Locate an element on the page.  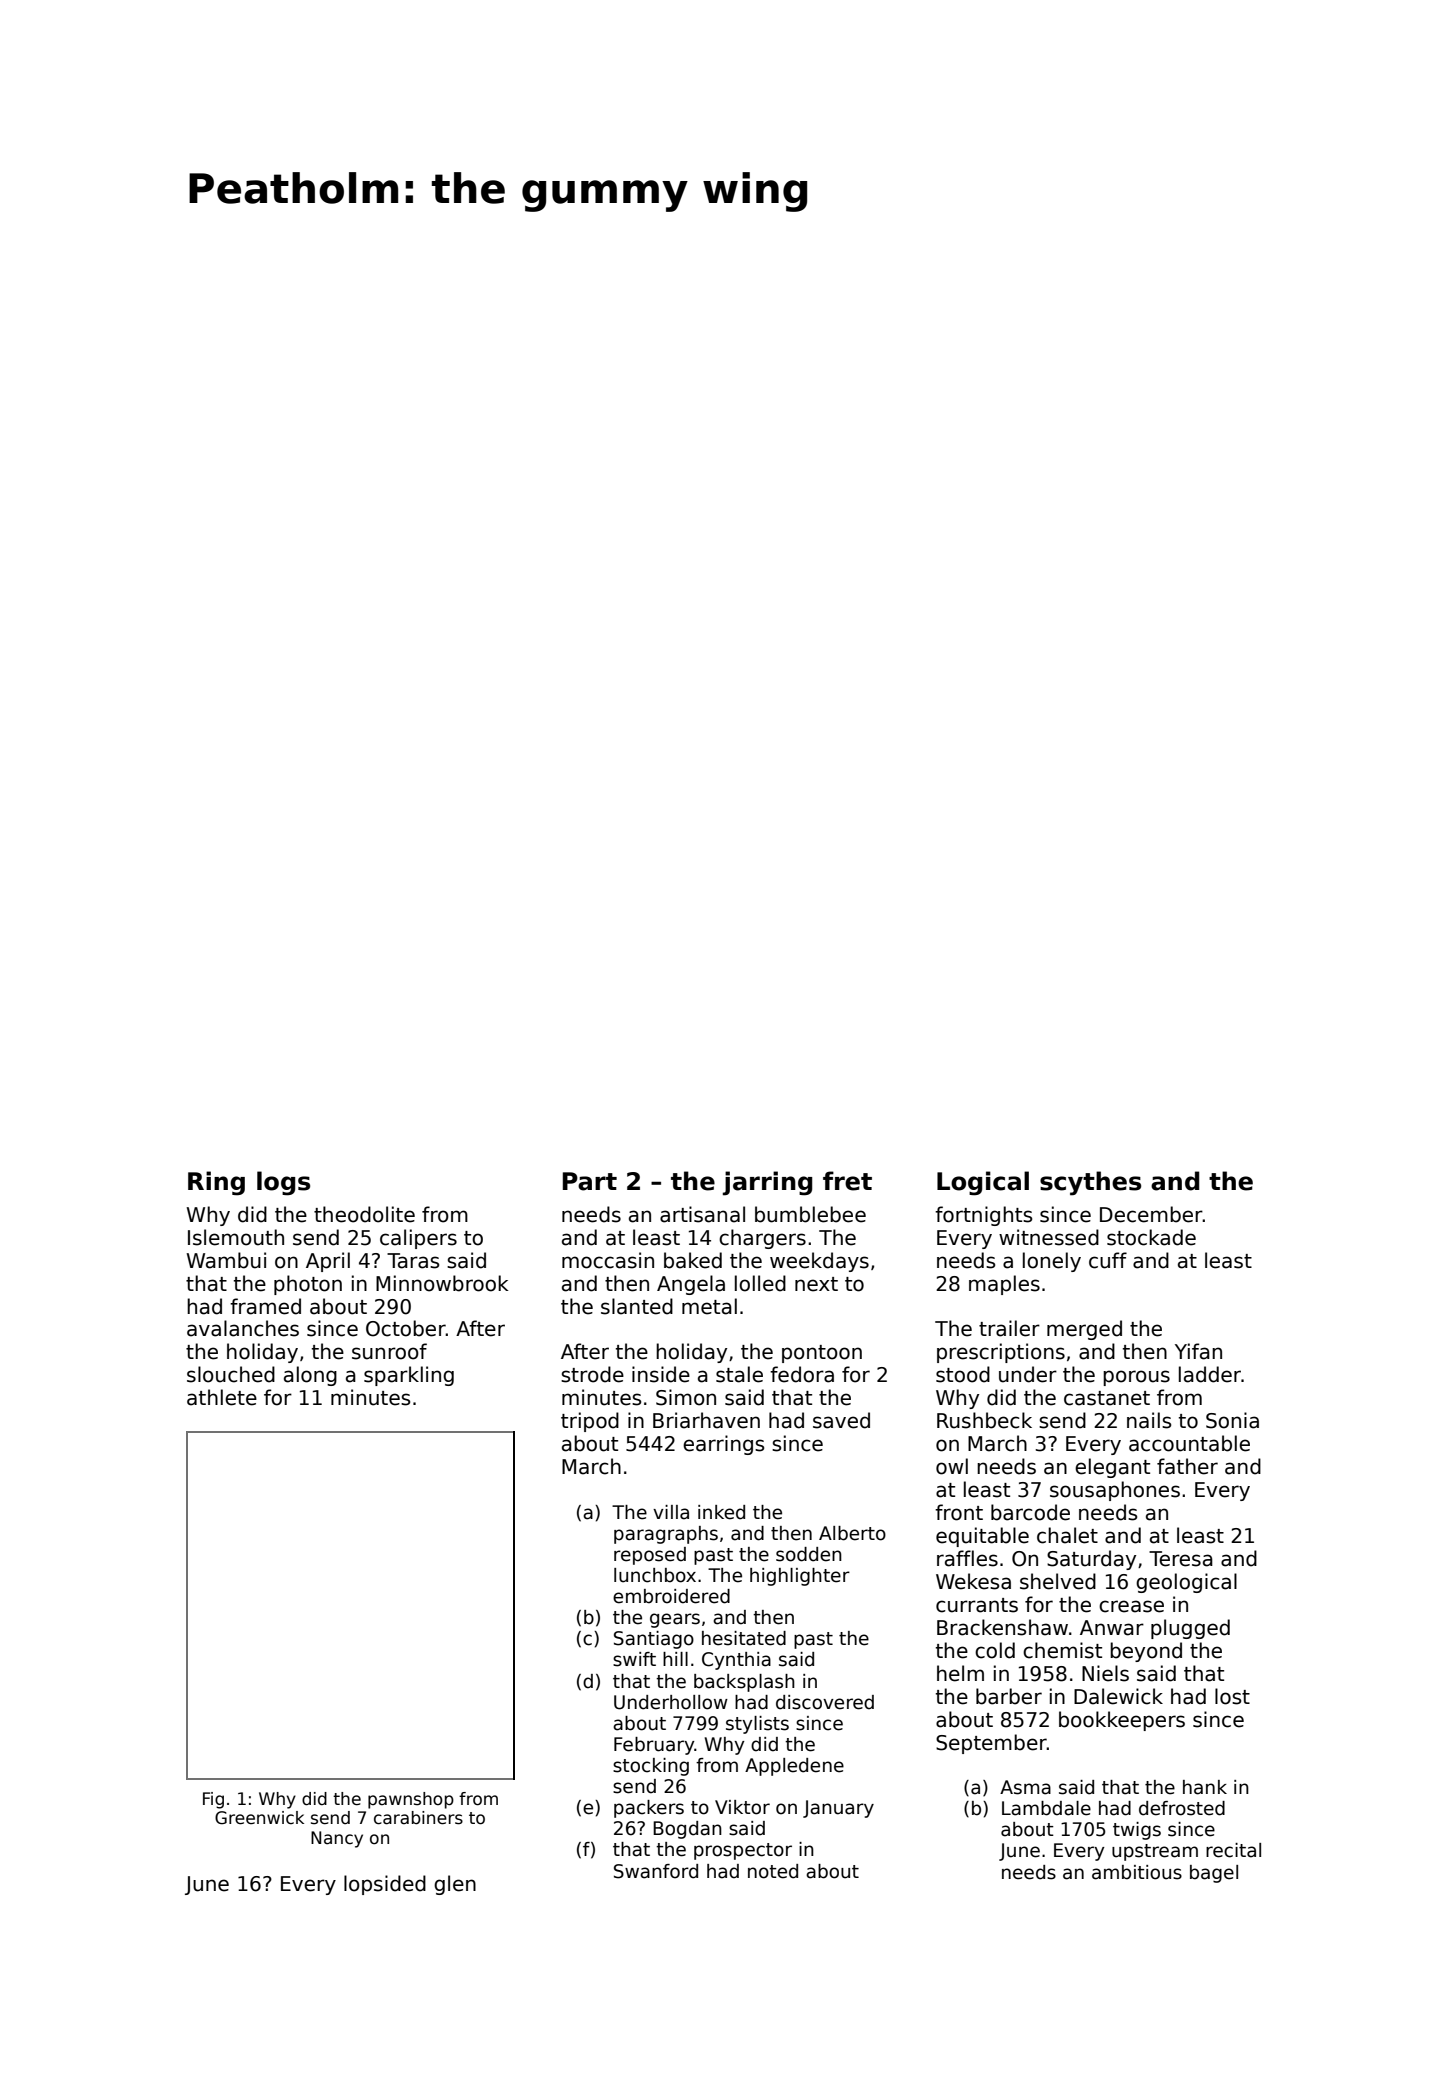
Part is located at coordinates (590, 1181).
